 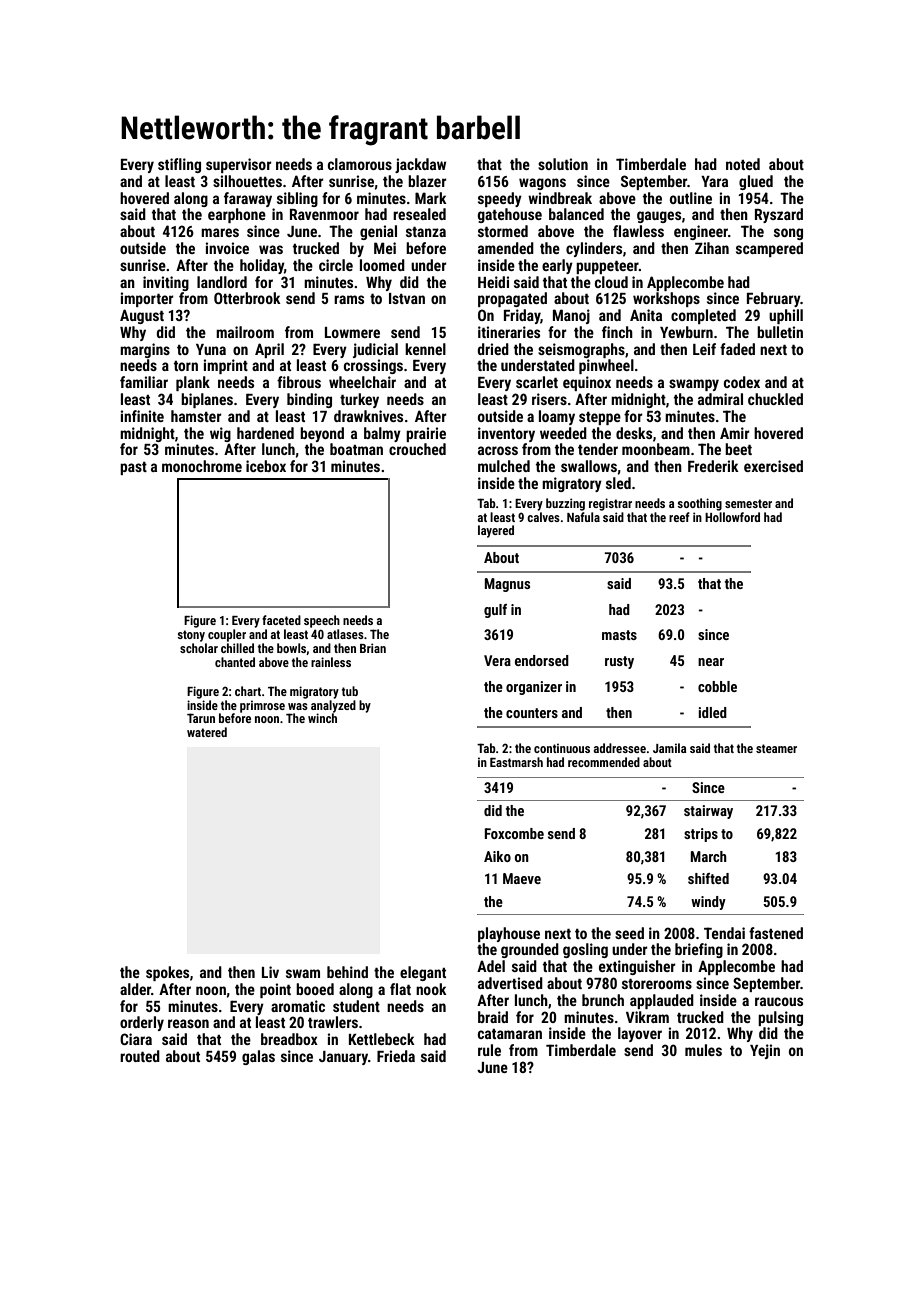 I want to click on stifling, so click(x=179, y=165).
